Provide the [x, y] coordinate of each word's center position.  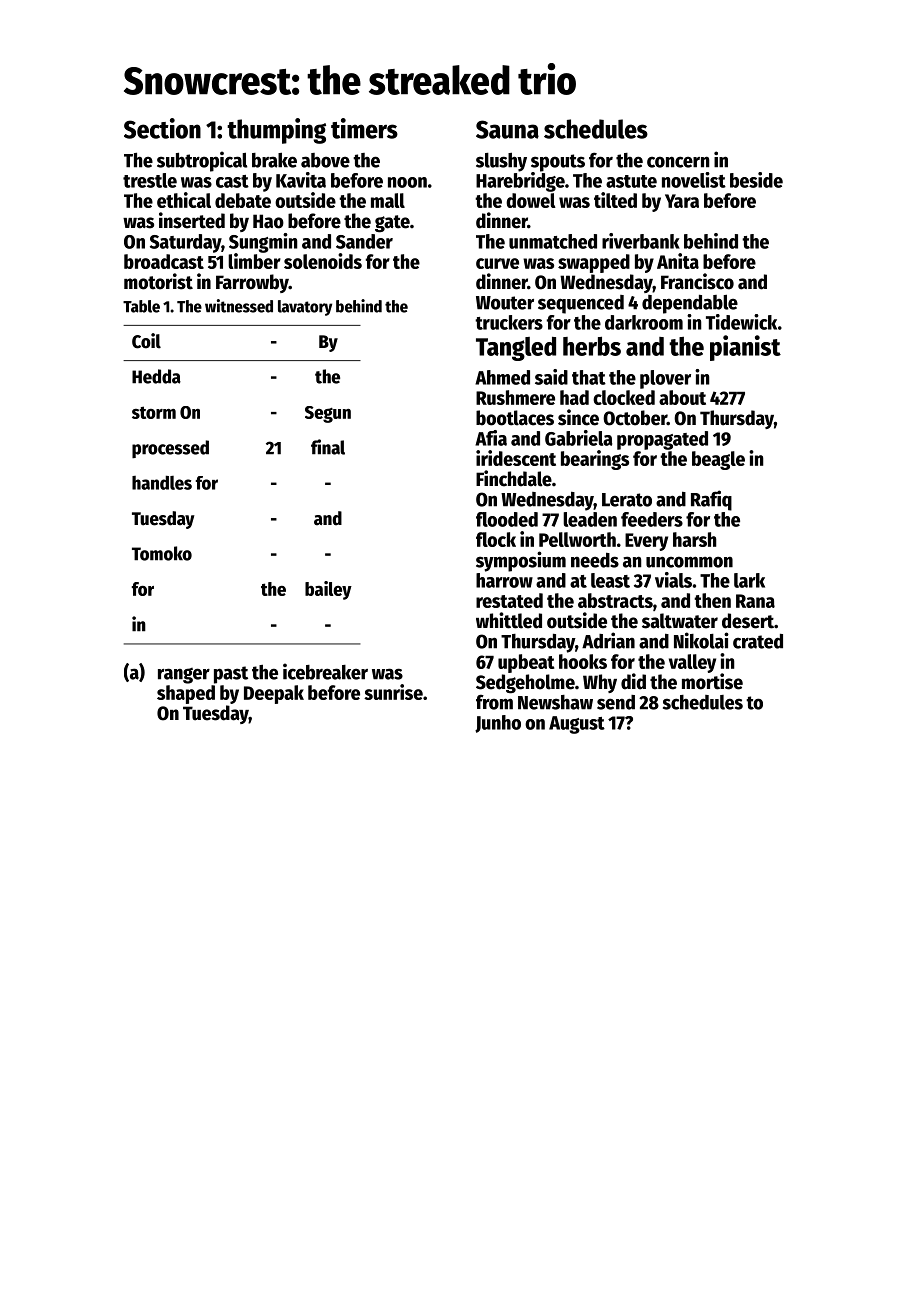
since [578, 417]
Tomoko [162, 553]
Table [141, 306]
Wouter [505, 303]
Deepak [274, 694]
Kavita [301, 180]
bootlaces [515, 418]
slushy [501, 162]
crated [758, 641]
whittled [509, 620]
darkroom [644, 322]
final [328, 447]
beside [756, 180]
